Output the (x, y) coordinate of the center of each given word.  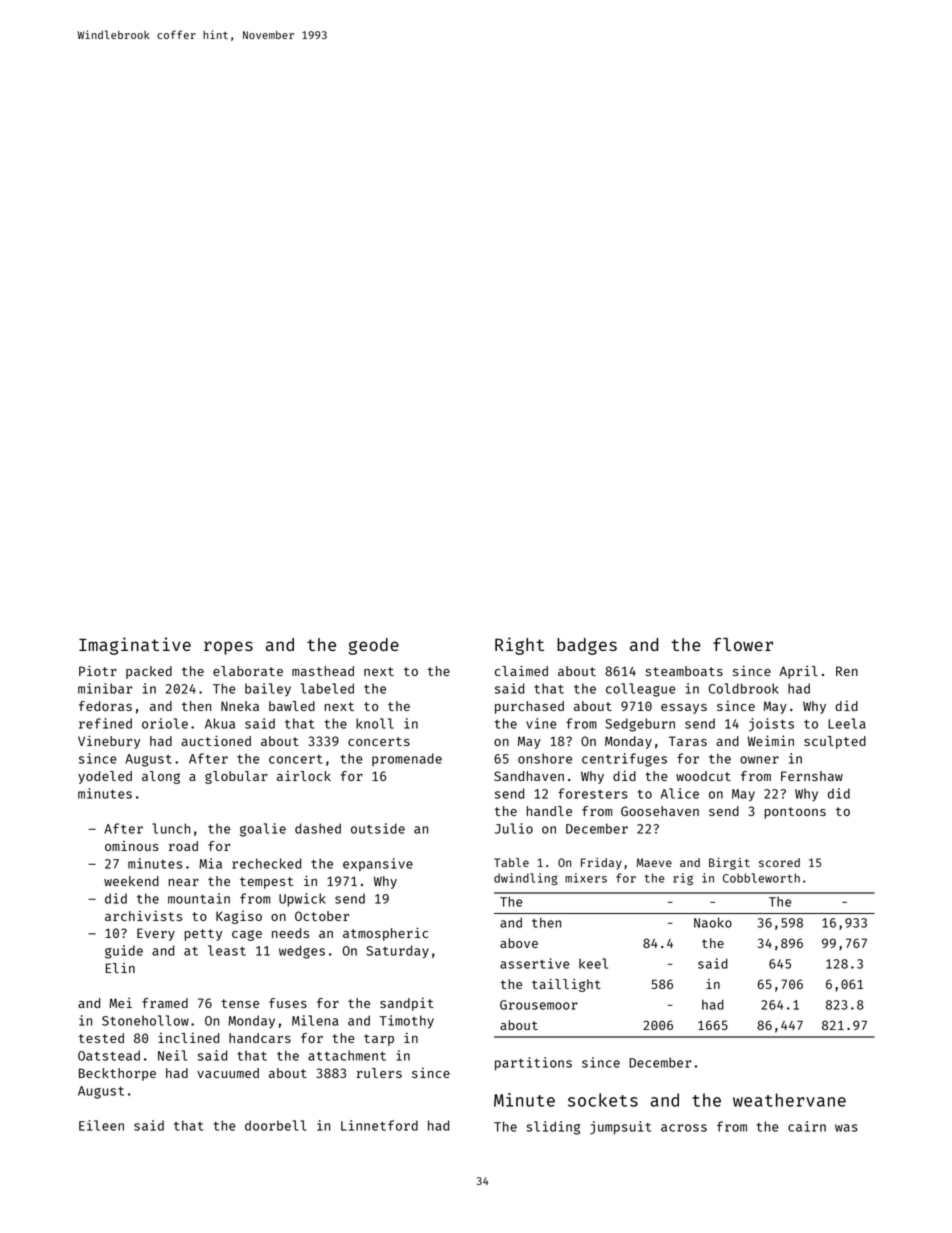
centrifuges (624, 760)
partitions (533, 1064)
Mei (120, 1003)
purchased (529, 707)
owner (759, 760)
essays (684, 709)
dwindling (526, 879)
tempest (266, 883)
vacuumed (228, 1073)
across (684, 1128)
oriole (165, 723)
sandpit (407, 1004)
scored (779, 862)
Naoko (713, 922)
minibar (105, 688)
